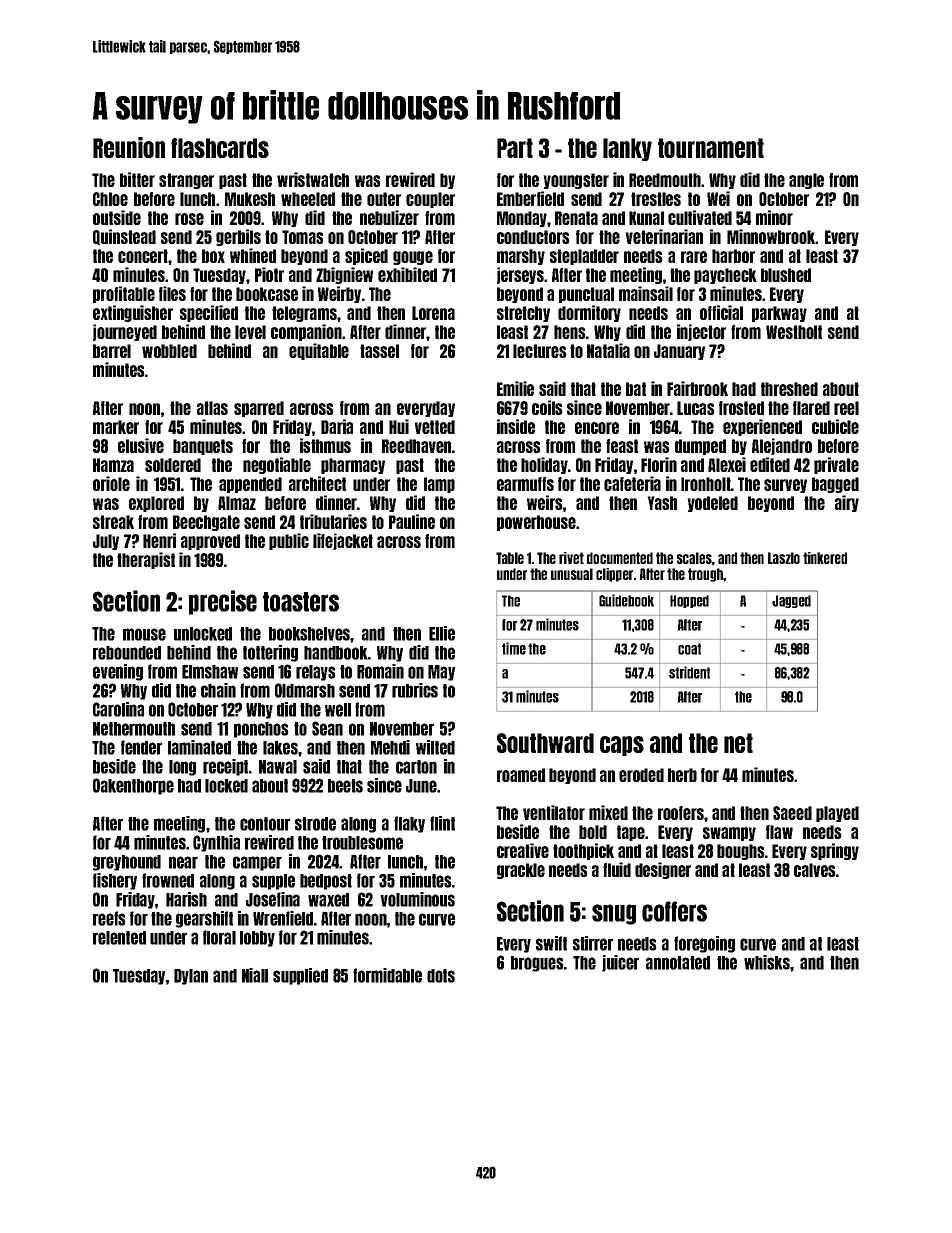  Describe the element at coordinates (704, 944) in the screenshot. I see `foregoing` at that location.
